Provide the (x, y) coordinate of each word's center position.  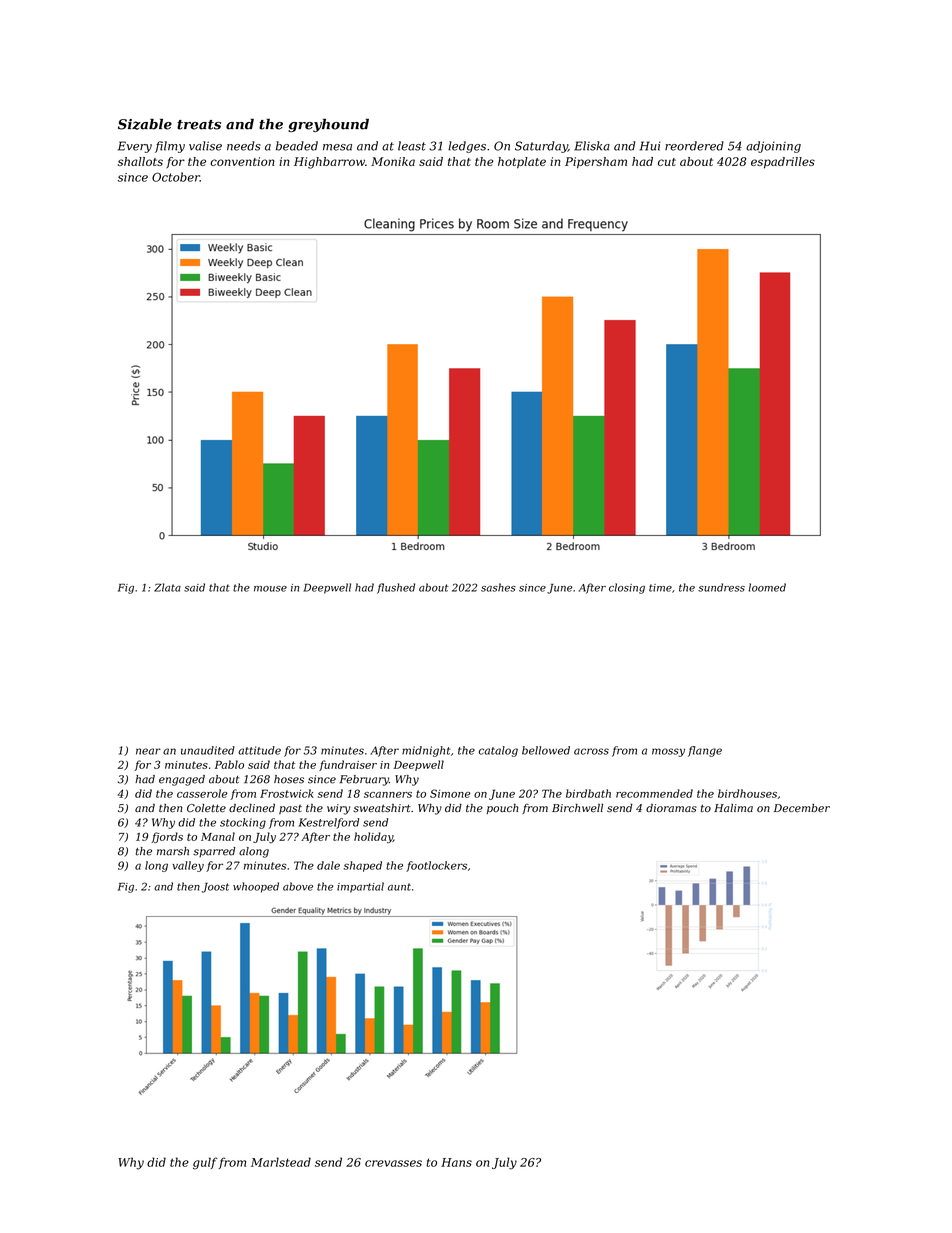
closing (627, 588)
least (412, 146)
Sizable (145, 124)
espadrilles (783, 163)
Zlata (167, 587)
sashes (498, 587)
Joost (215, 888)
